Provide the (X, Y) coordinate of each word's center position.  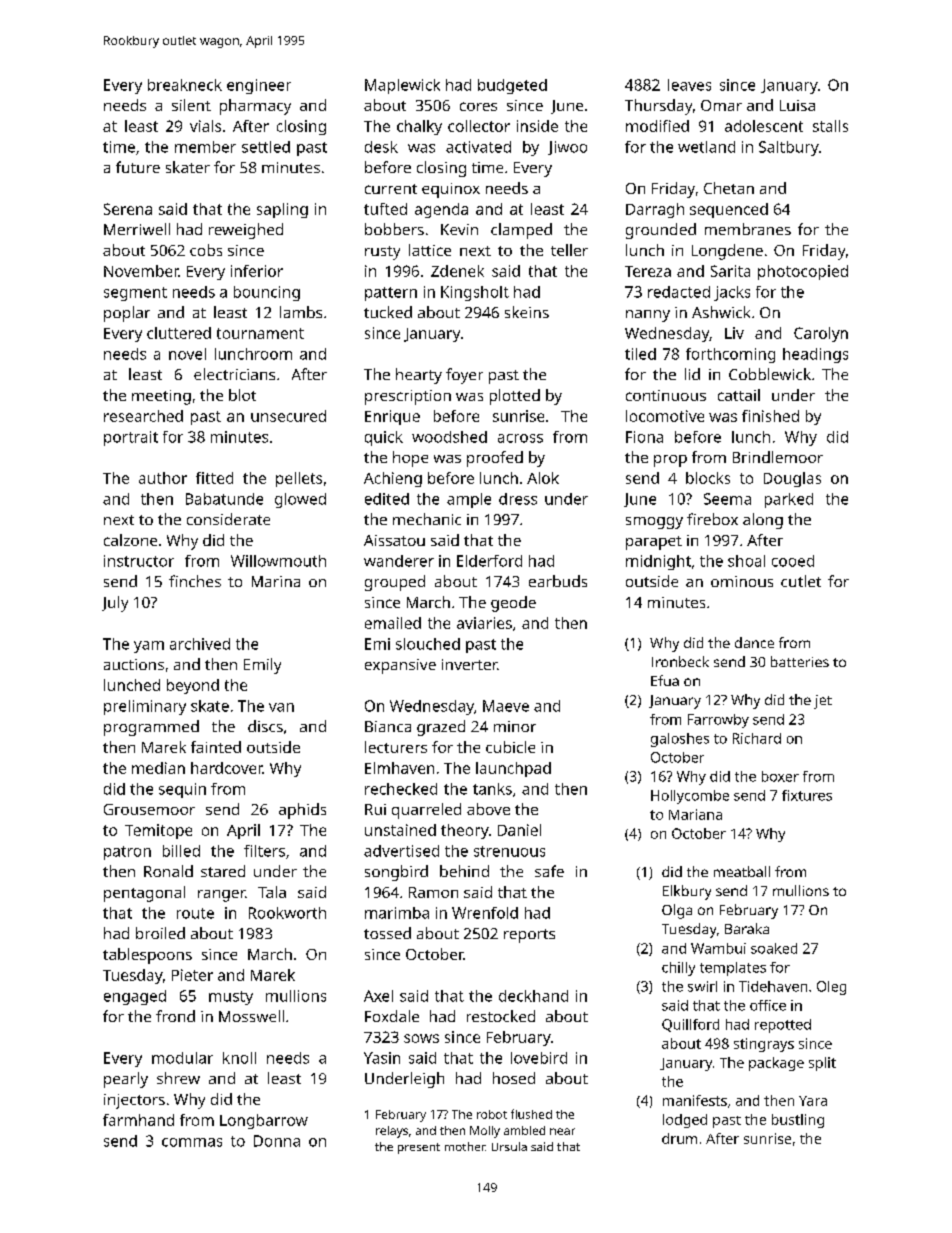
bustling (798, 1121)
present (419, 1148)
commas (192, 1142)
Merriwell (137, 229)
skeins (527, 312)
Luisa (797, 105)
